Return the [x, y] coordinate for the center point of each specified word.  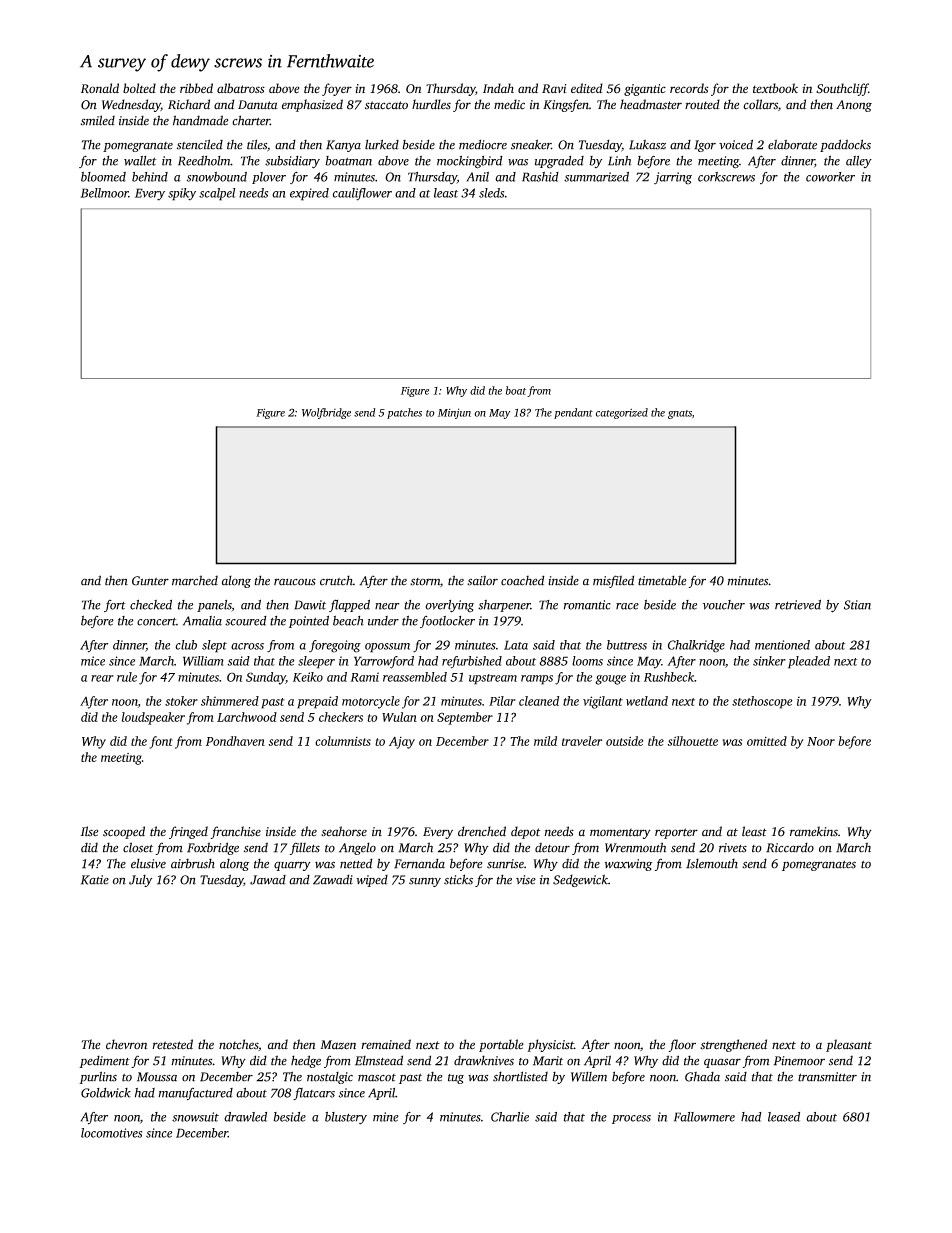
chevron [127, 1044]
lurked [382, 144]
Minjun [454, 413]
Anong [854, 106]
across [247, 646]
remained [386, 1044]
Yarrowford [384, 662]
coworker [830, 177]
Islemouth [712, 863]
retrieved [798, 604]
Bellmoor [104, 193]
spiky [182, 194]
